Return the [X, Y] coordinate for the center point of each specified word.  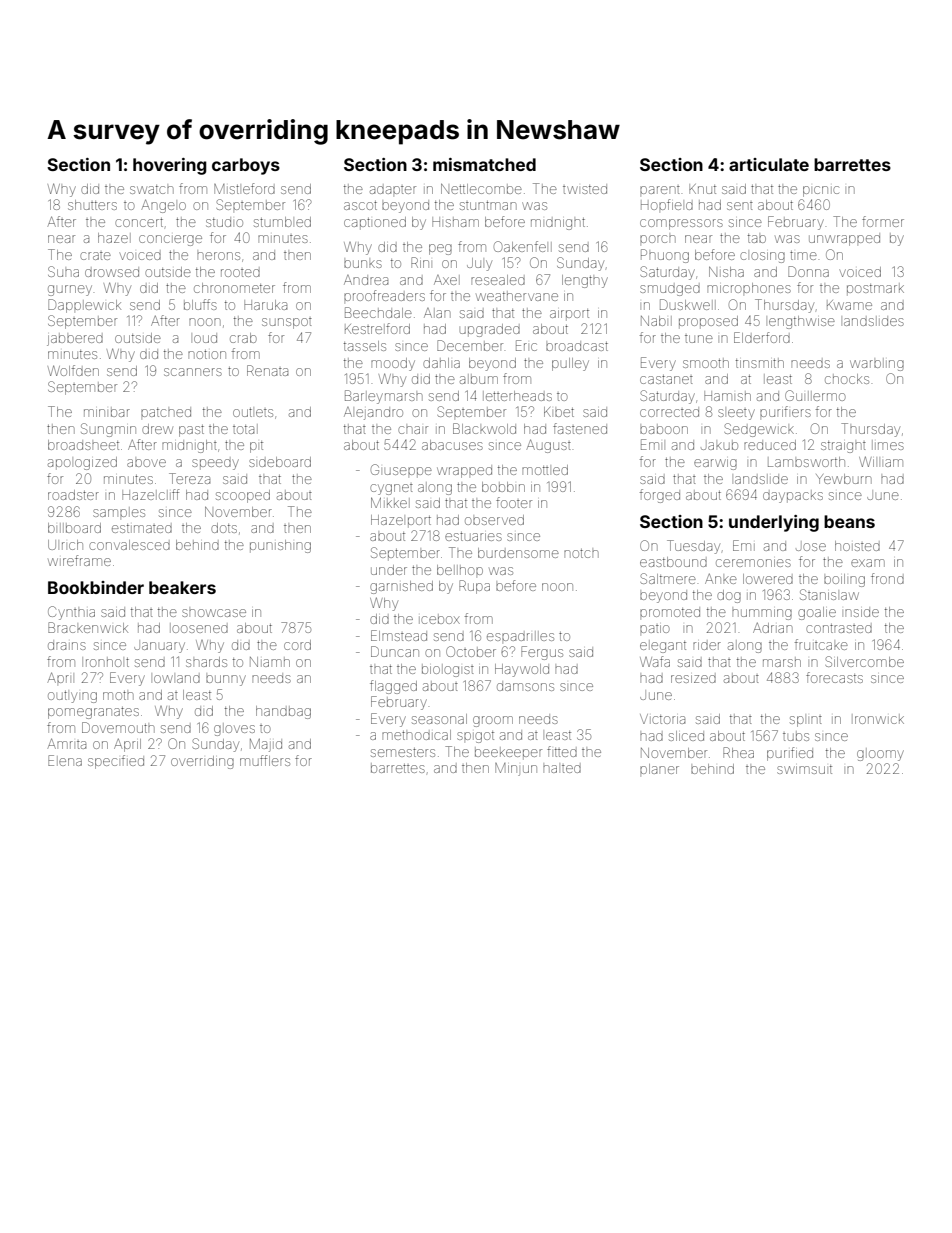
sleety [736, 414]
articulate [769, 164]
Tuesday [693, 547]
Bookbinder [96, 587]
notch [581, 553]
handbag [283, 712]
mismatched [484, 164]
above [146, 463]
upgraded [490, 330]
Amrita [66, 743]
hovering [170, 166]
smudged [670, 290]
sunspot [287, 323]
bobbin [503, 487]
